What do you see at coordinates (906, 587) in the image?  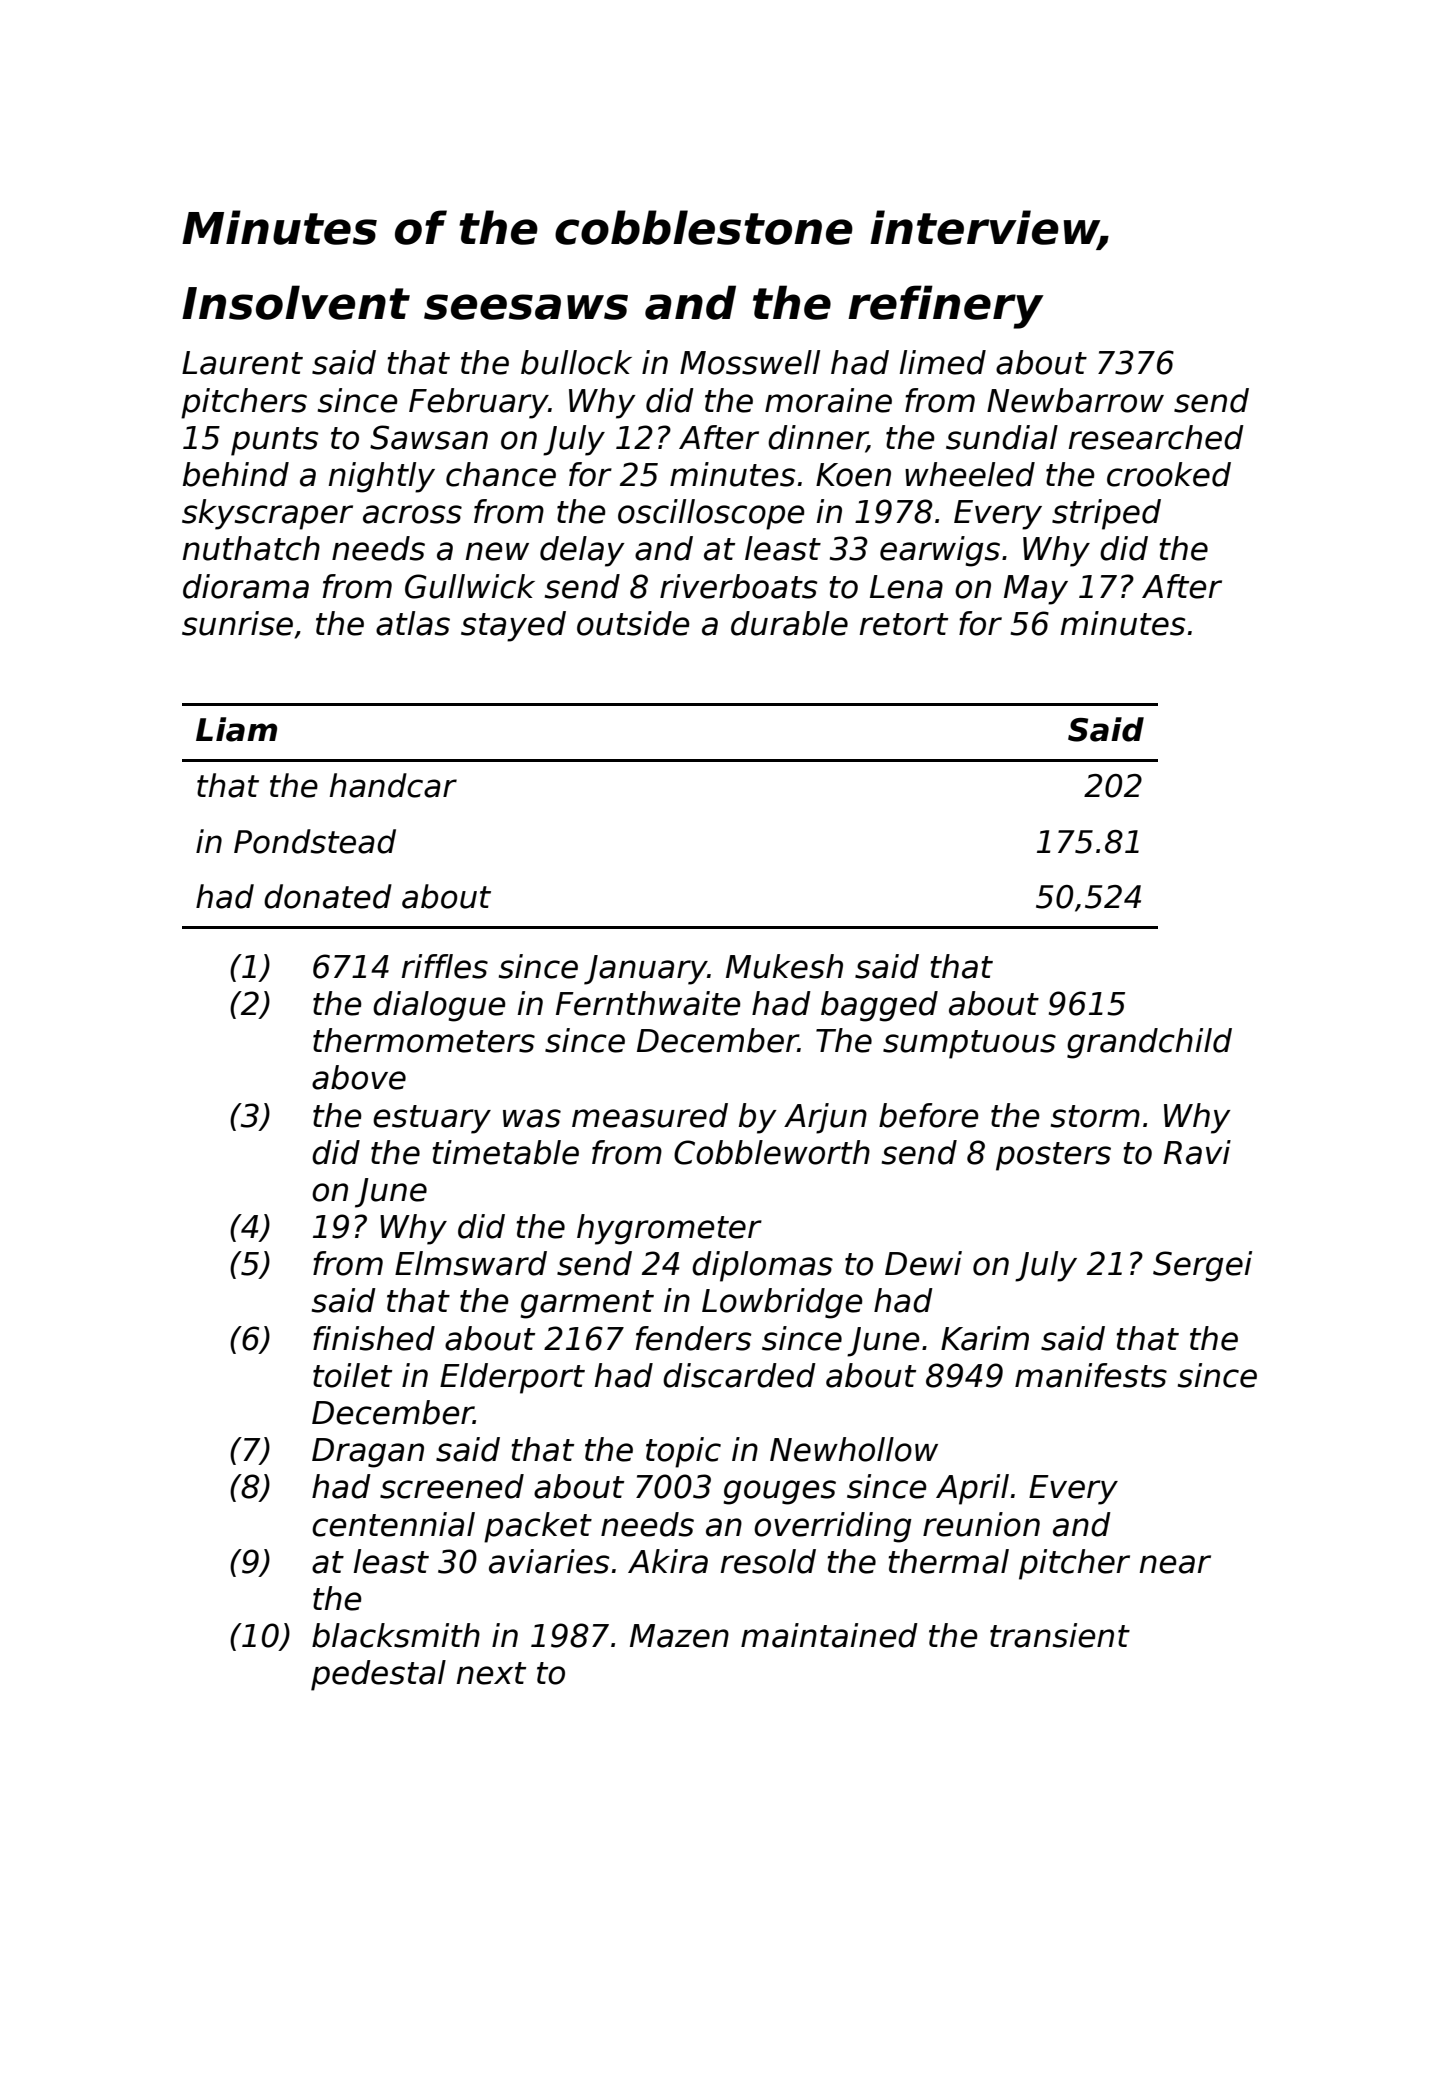 I see `Lena` at bounding box center [906, 587].
